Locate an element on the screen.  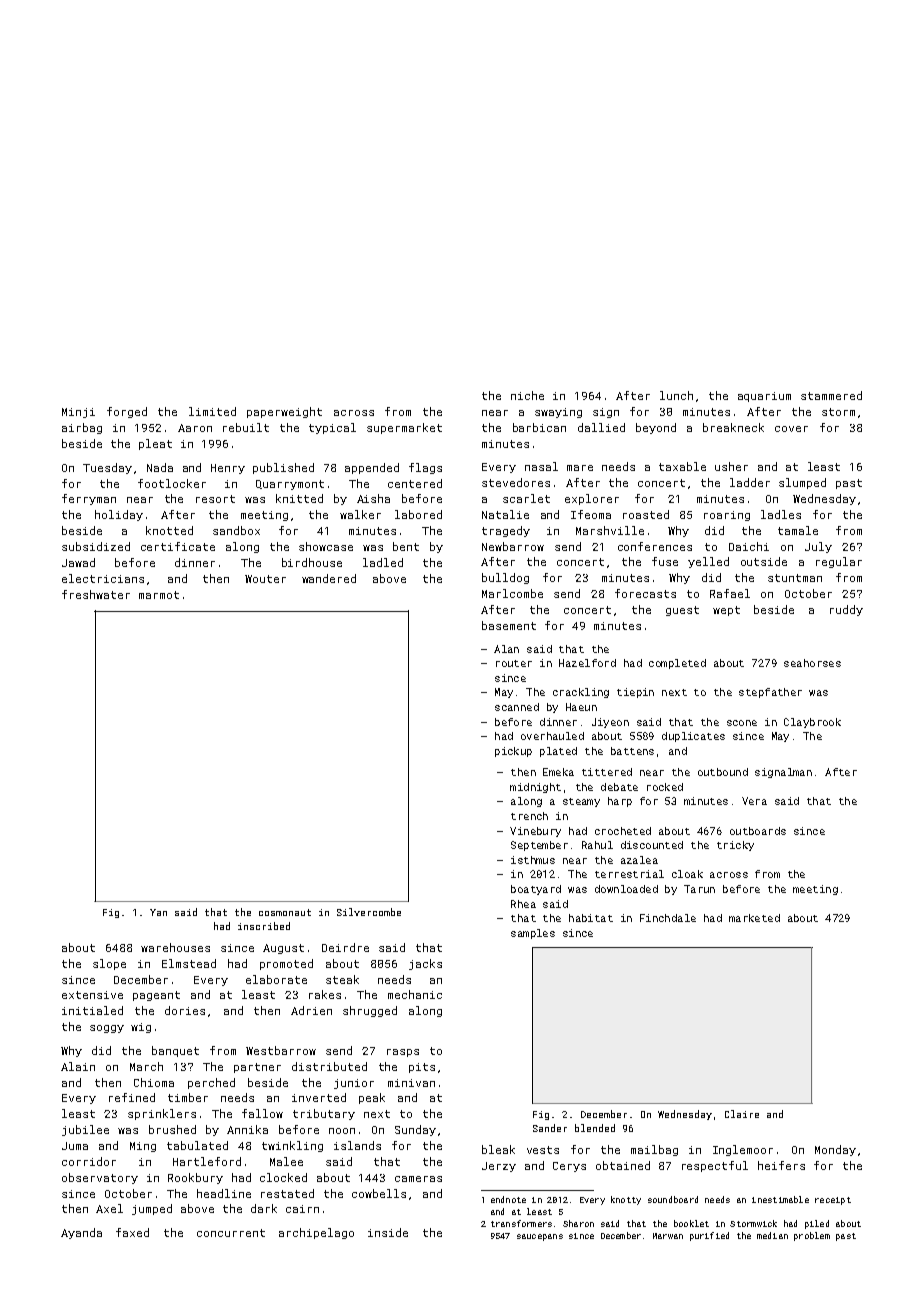
headline is located at coordinates (224, 1193).
